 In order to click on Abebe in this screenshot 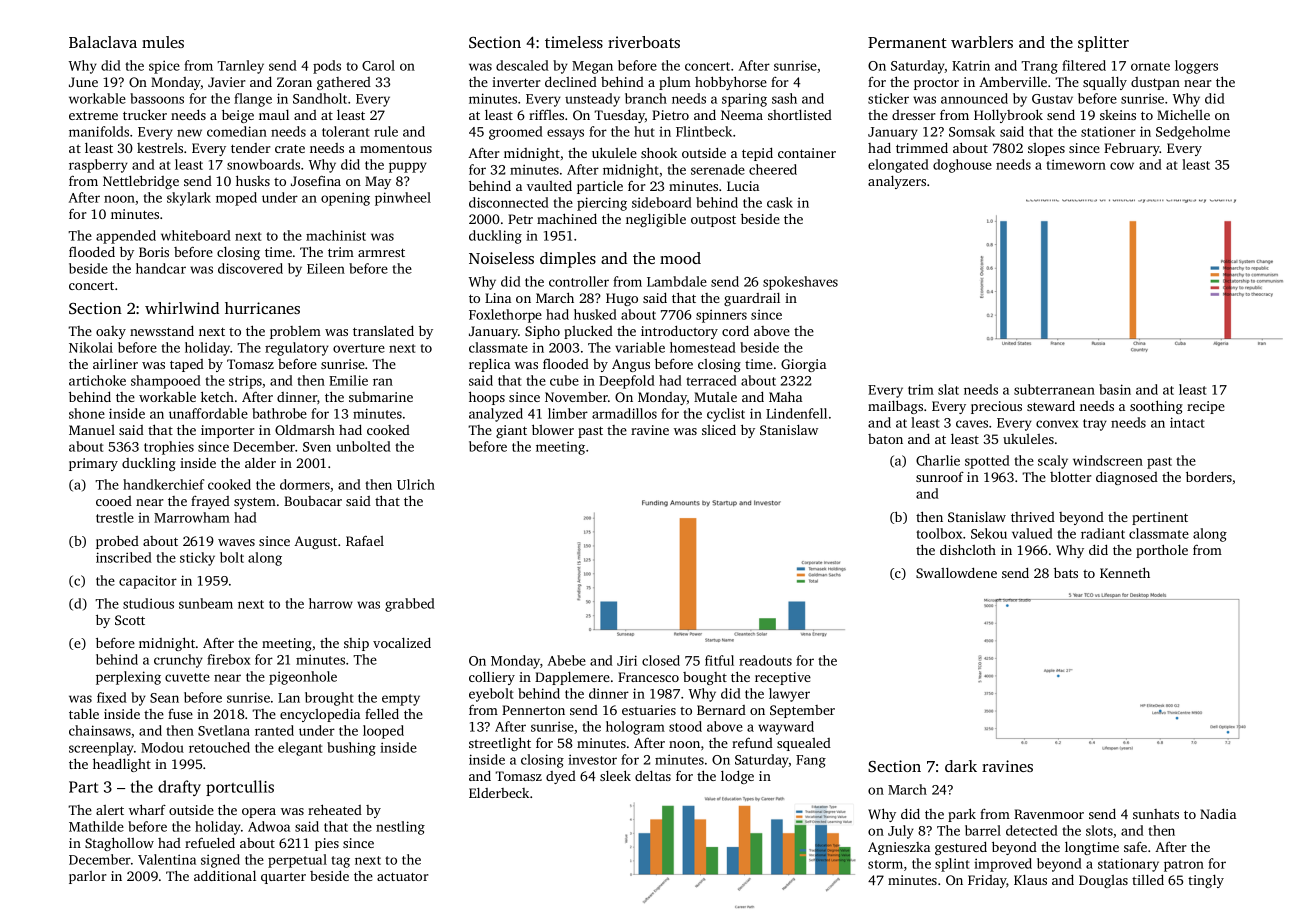, I will do `click(567, 660)`.
